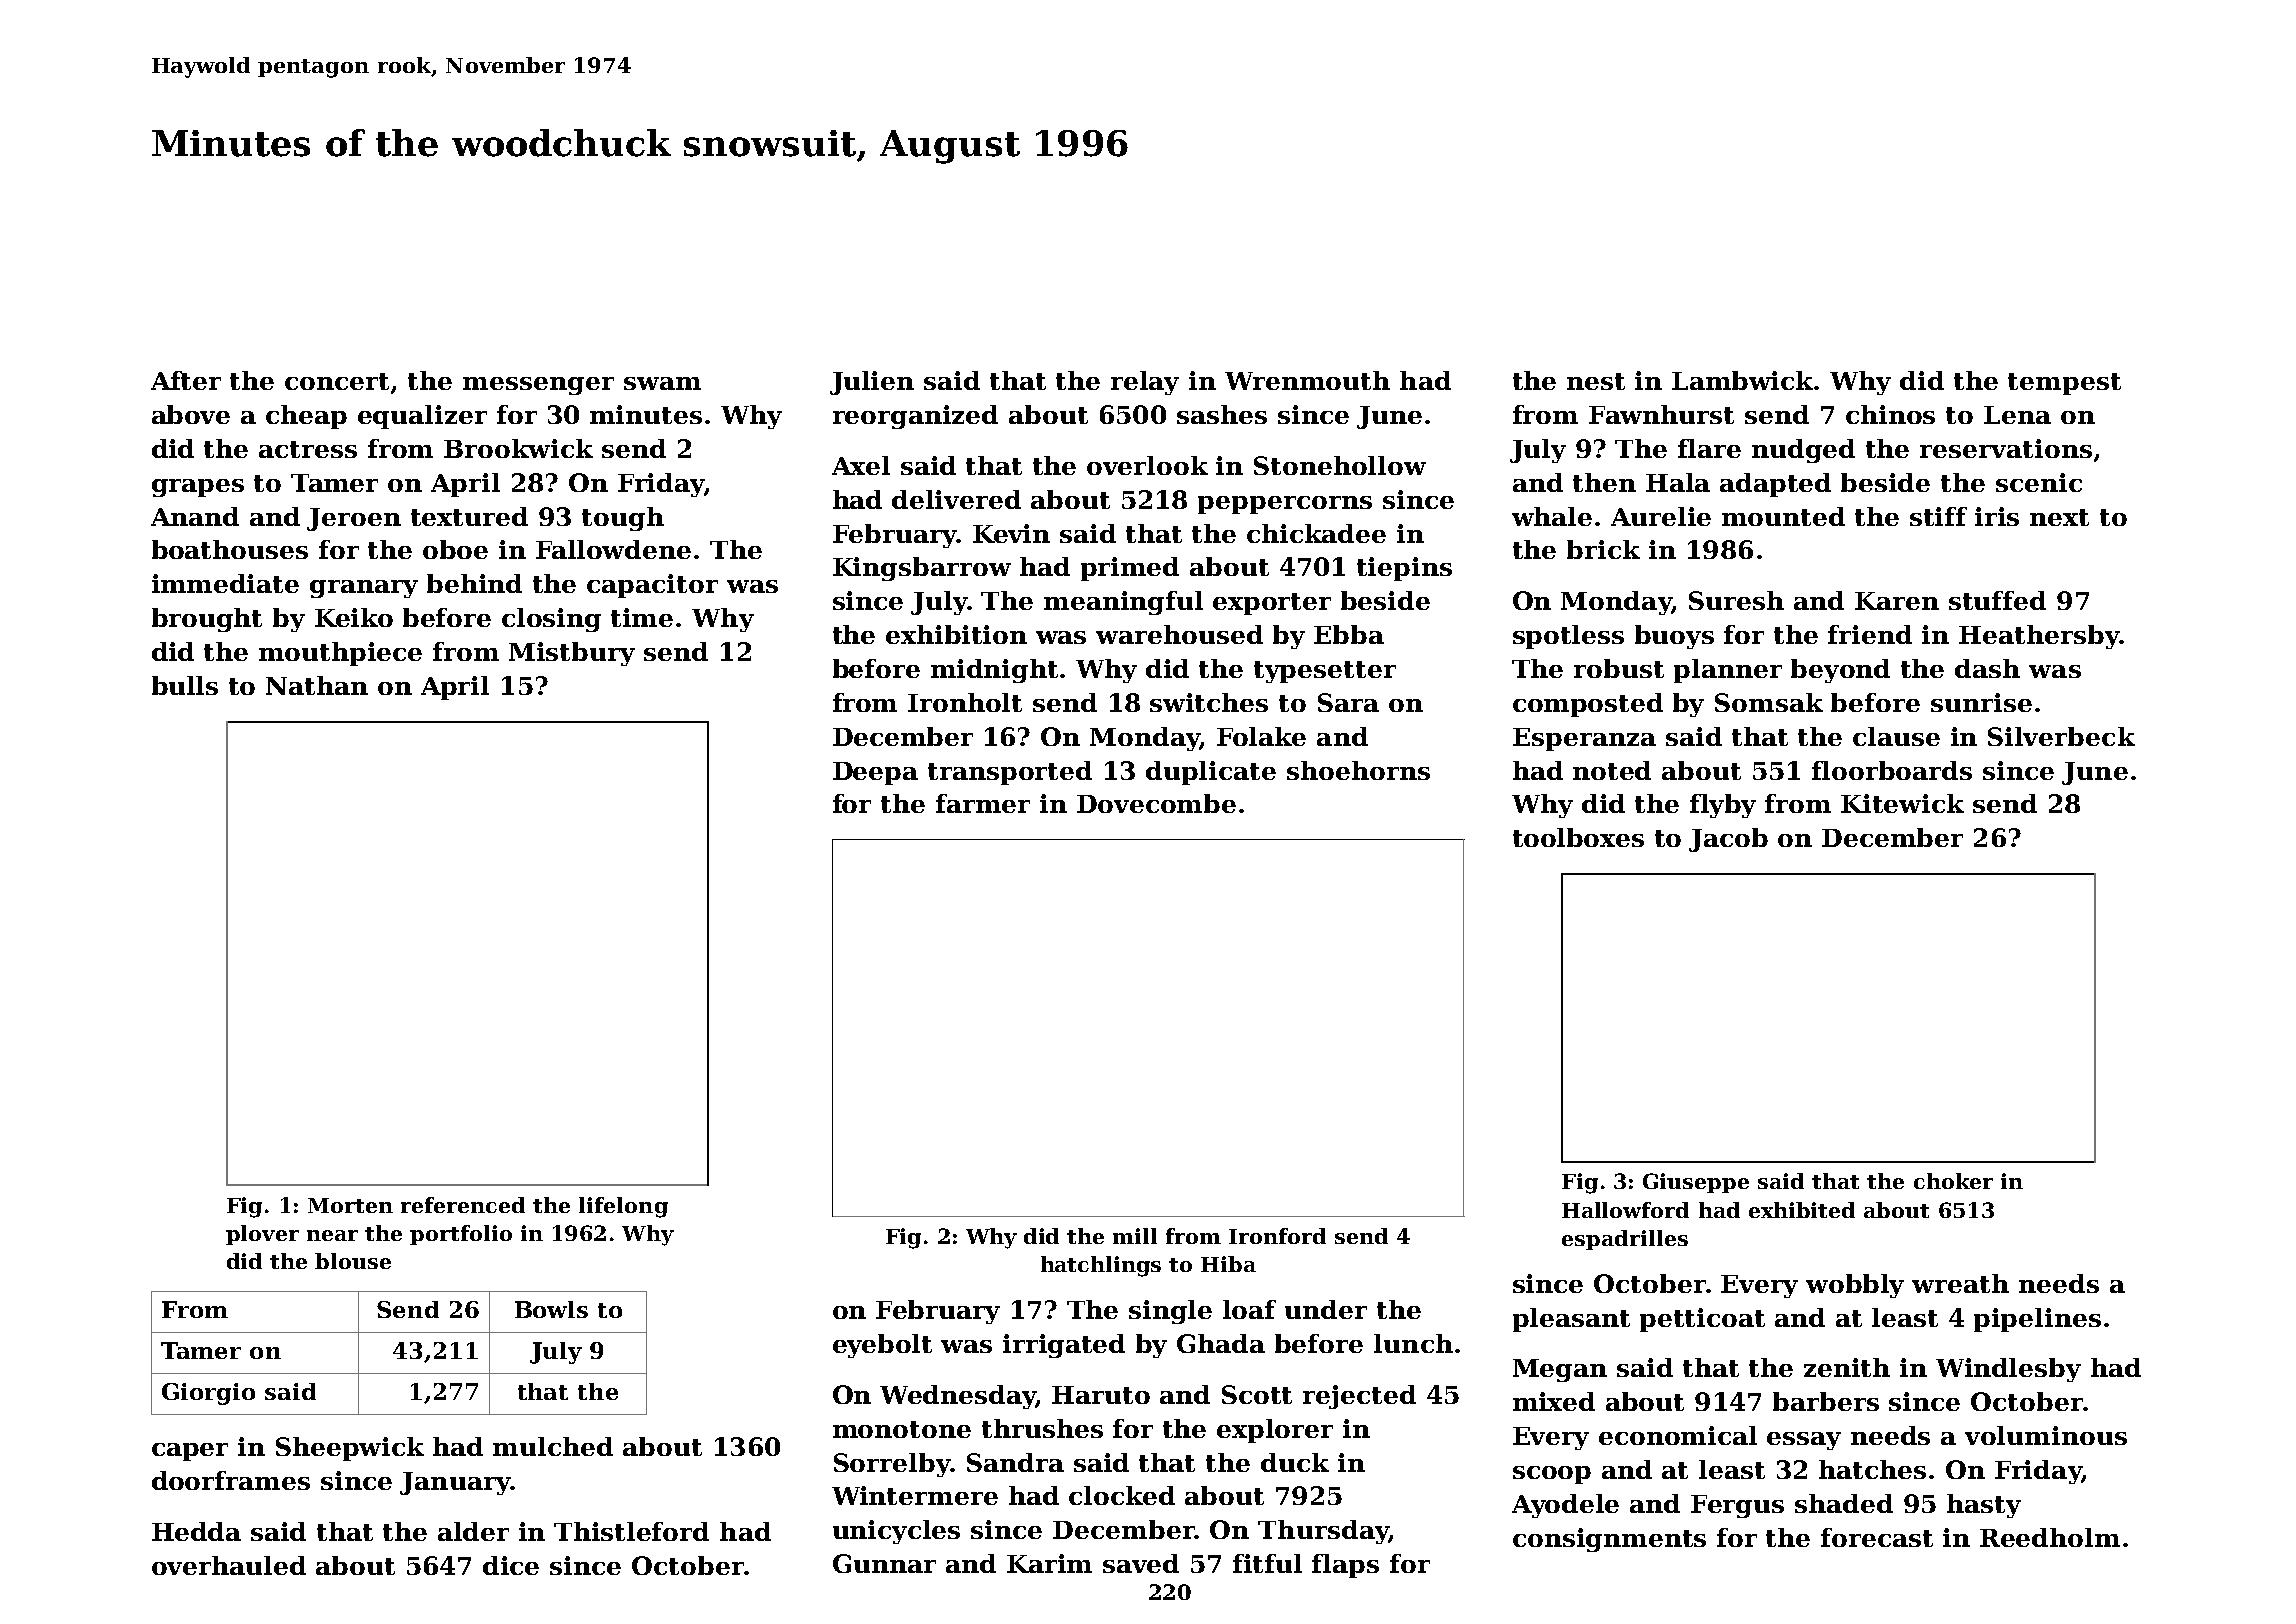  What do you see at coordinates (623, 1207) in the page?
I see `lifelong` at bounding box center [623, 1207].
